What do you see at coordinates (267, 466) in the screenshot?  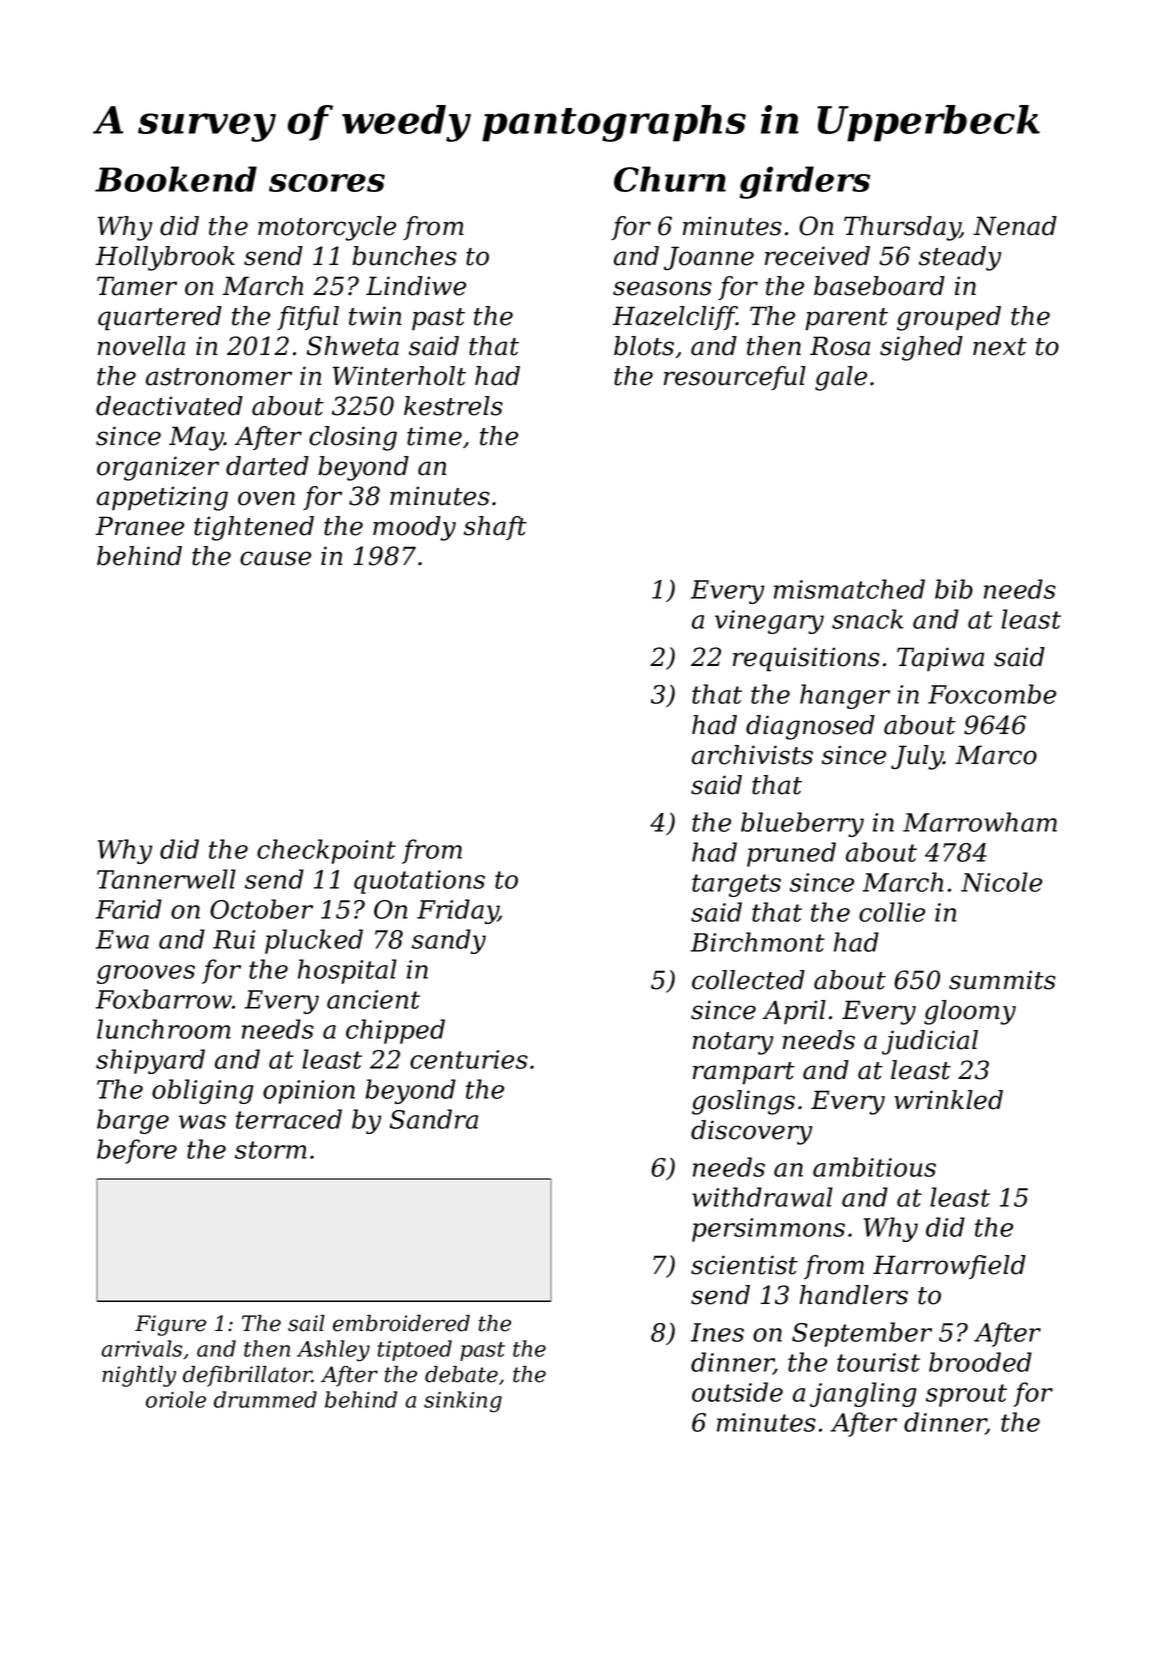 I see `darted` at bounding box center [267, 466].
